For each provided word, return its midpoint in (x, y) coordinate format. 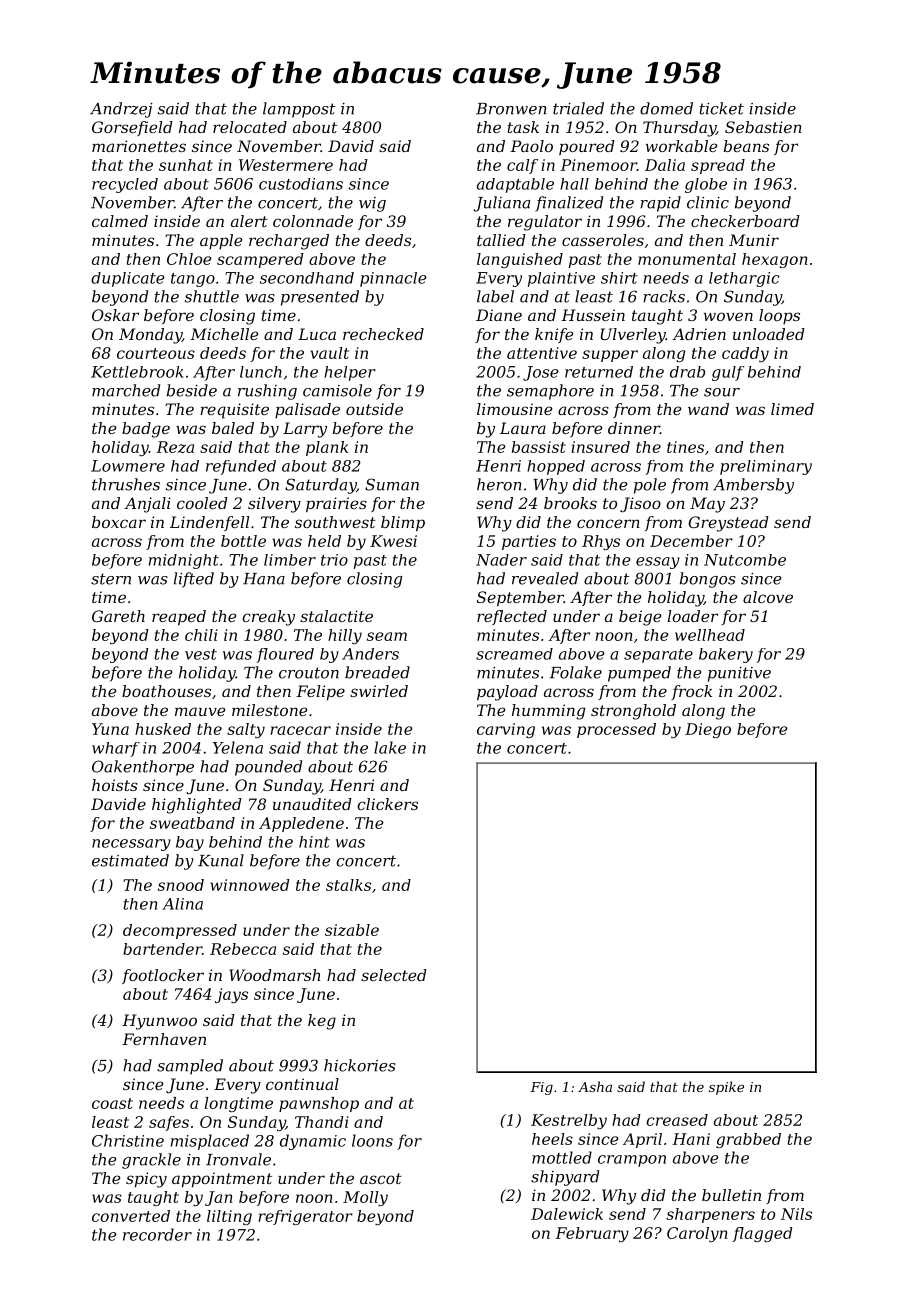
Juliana (501, 204)
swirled (379, 691)
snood (181, 885)
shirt (619, 278)
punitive (739, 674)
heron (499, 484)
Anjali (147, 505)
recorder (157, 1234)
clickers (387, 804)
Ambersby (753, 486)
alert (249, 221)
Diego (708, 730)
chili (201, 635)
